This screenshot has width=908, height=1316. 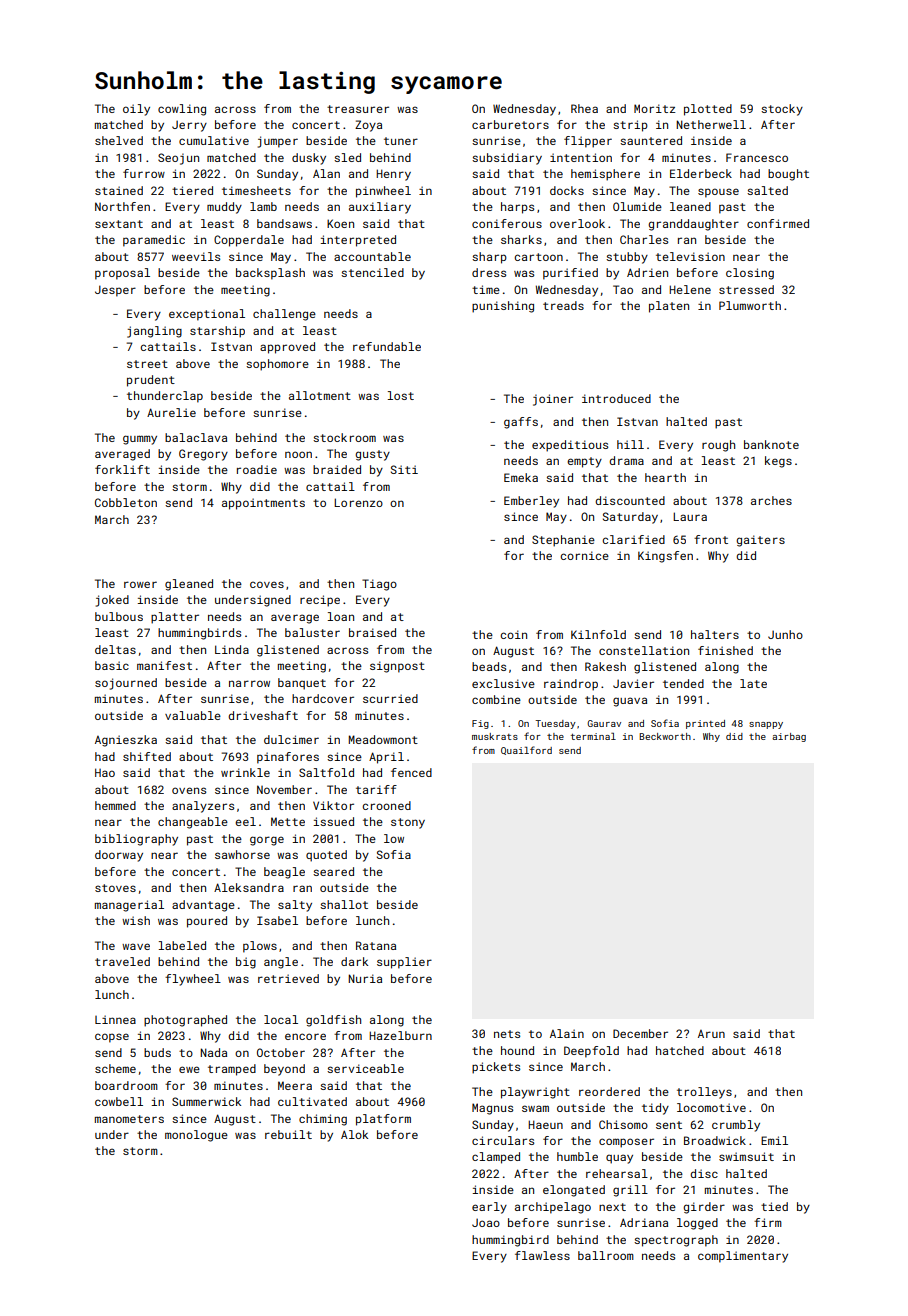 What do you see at coordinates (376, 945) in the screenshot?
I see `Ratana` at bounding box center [376, 945].
